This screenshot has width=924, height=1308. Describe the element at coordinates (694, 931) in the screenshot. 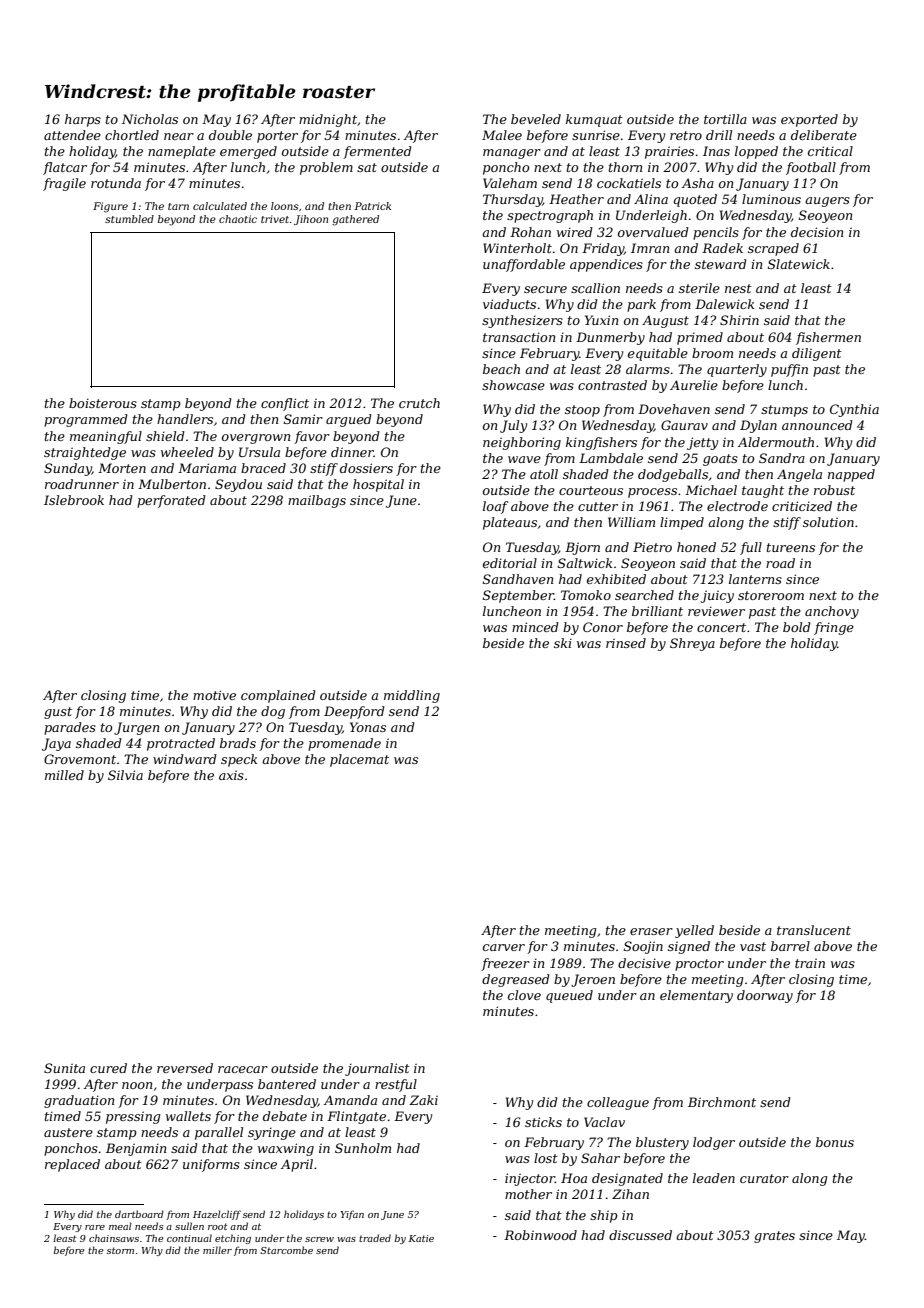

I see `yelled` at that location.
